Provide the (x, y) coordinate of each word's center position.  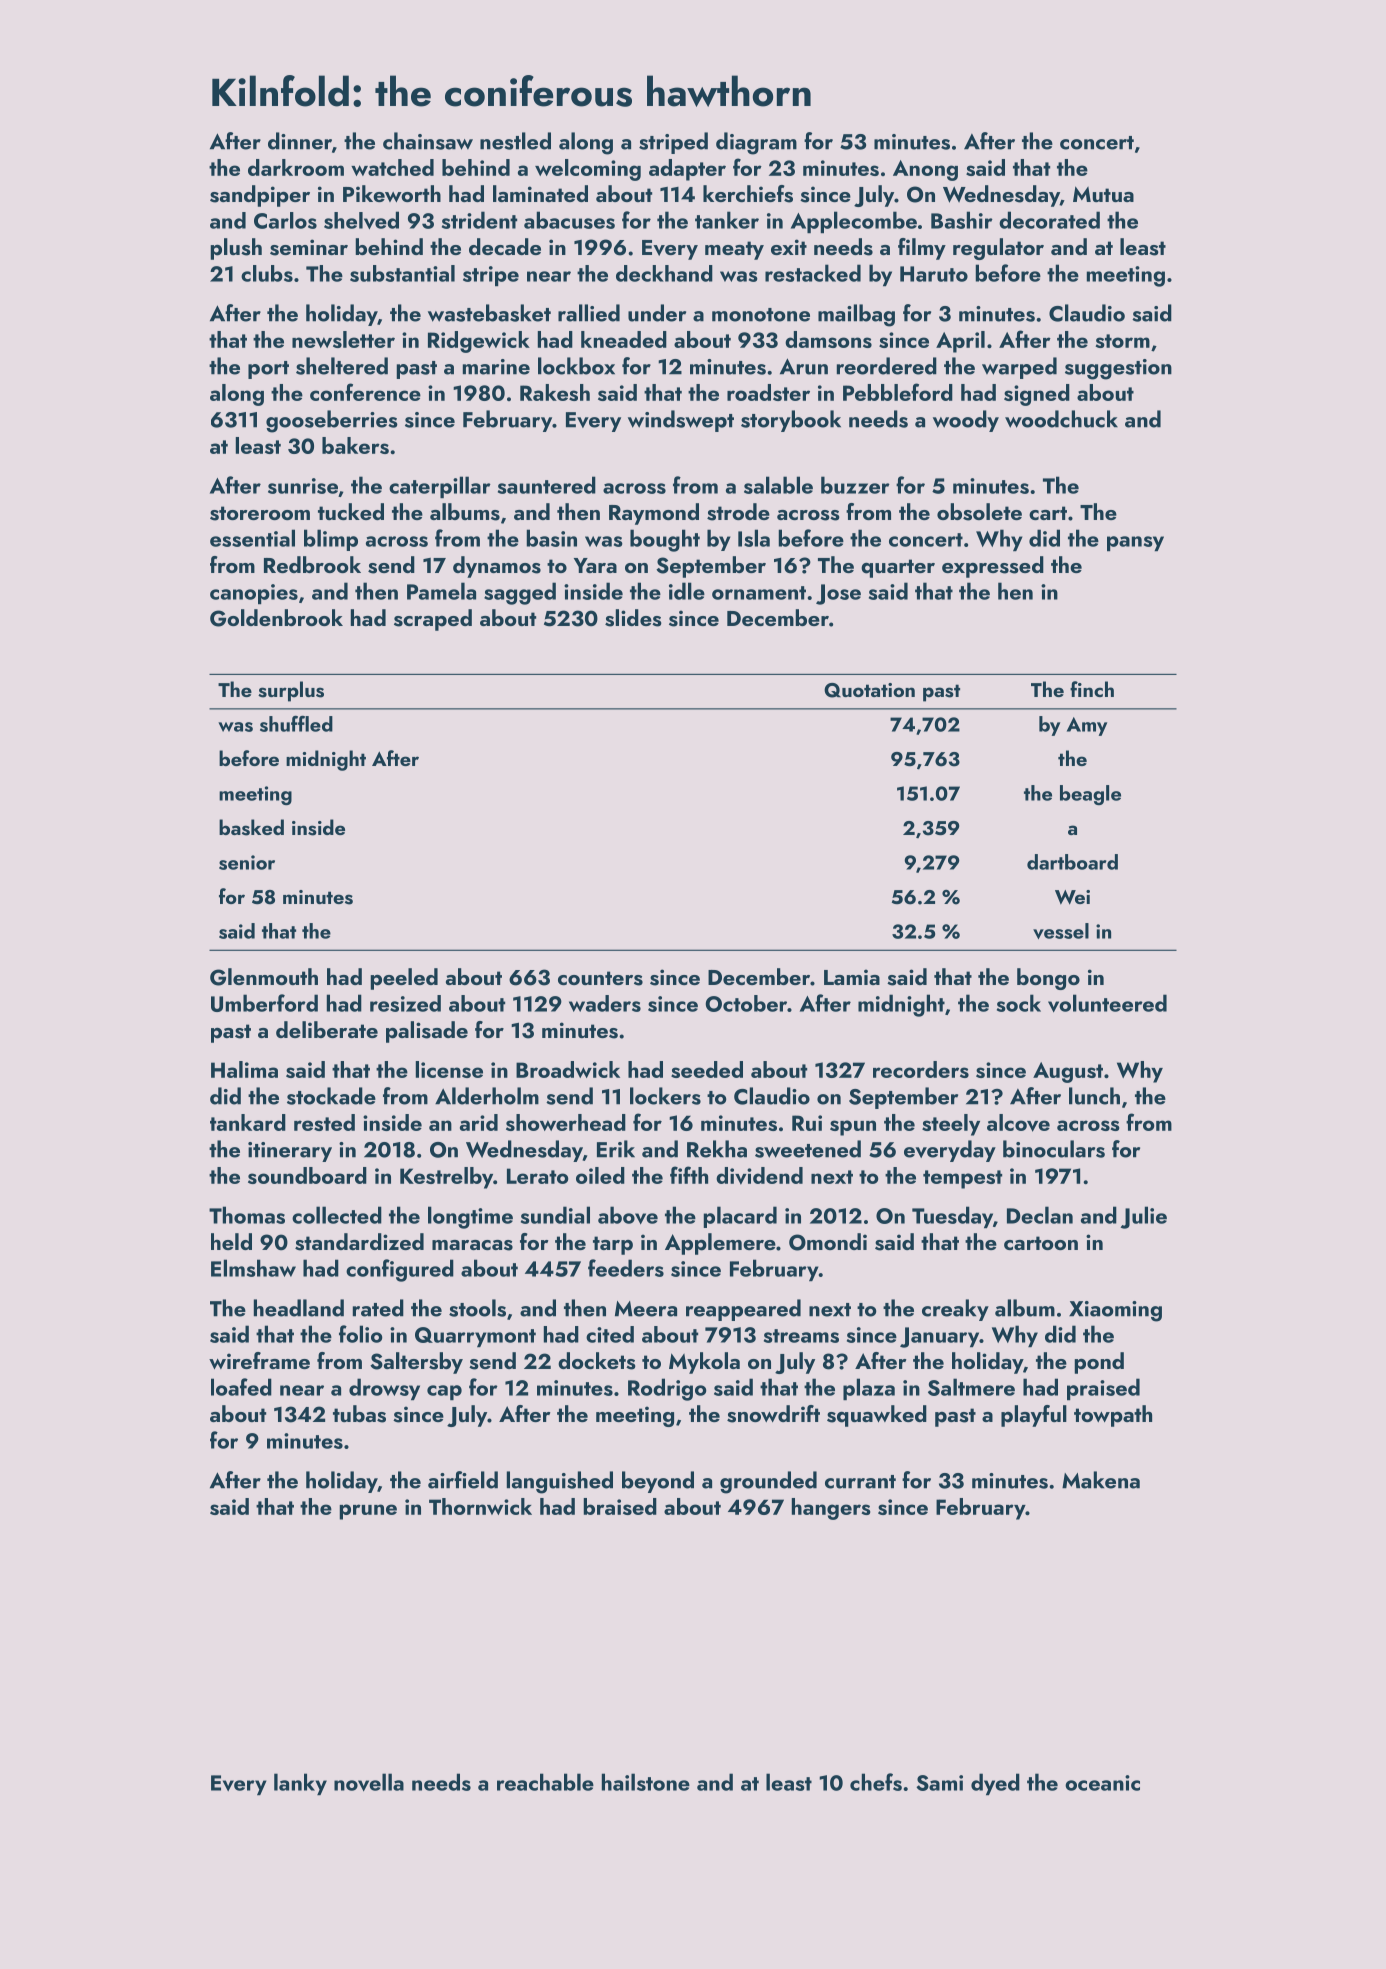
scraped (433, 620)
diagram (756, 143)
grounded (768, 1482)
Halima (244, 1069)
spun (853, 1128)
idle (687, 591)
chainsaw (428, 141)
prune (368, 1512)
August (1068, 1072)
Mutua (1103, 194)
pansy (1135, 543)
